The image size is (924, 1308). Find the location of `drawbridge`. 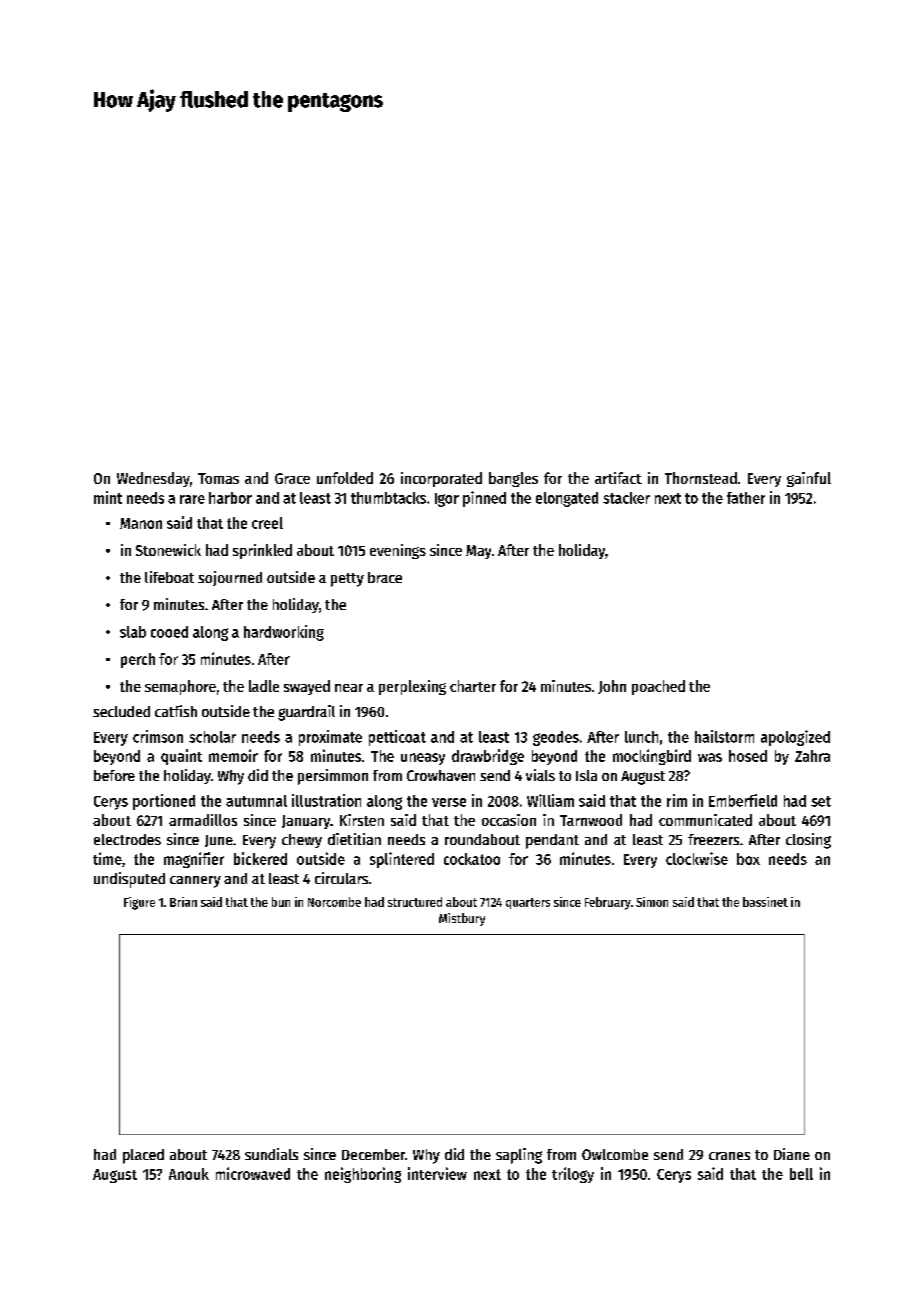

drawbridge is located at coordinates (488, 757).
